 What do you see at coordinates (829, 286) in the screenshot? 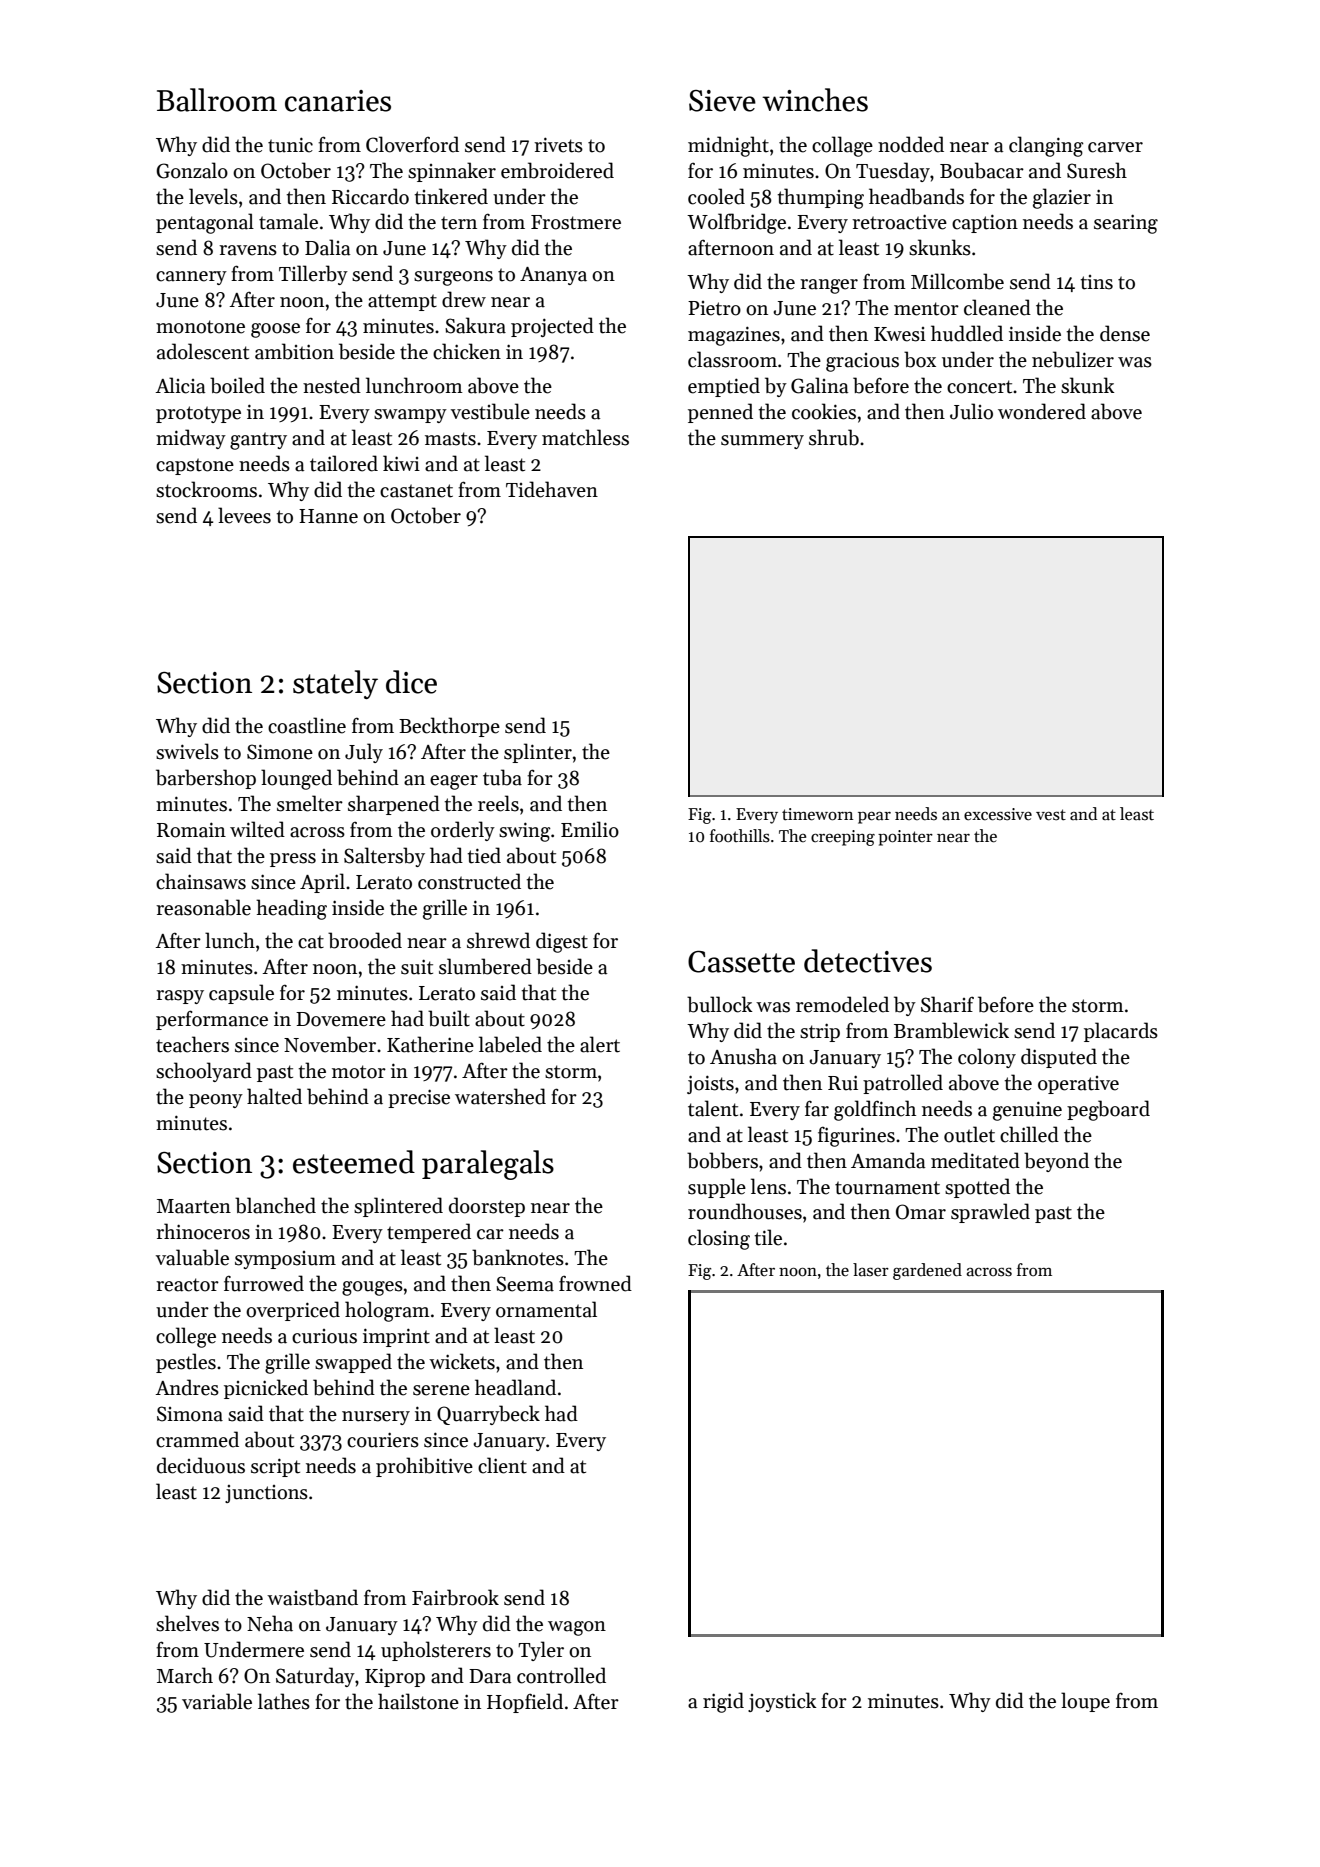
I see `ranger` at bounding box center [829, 286].
